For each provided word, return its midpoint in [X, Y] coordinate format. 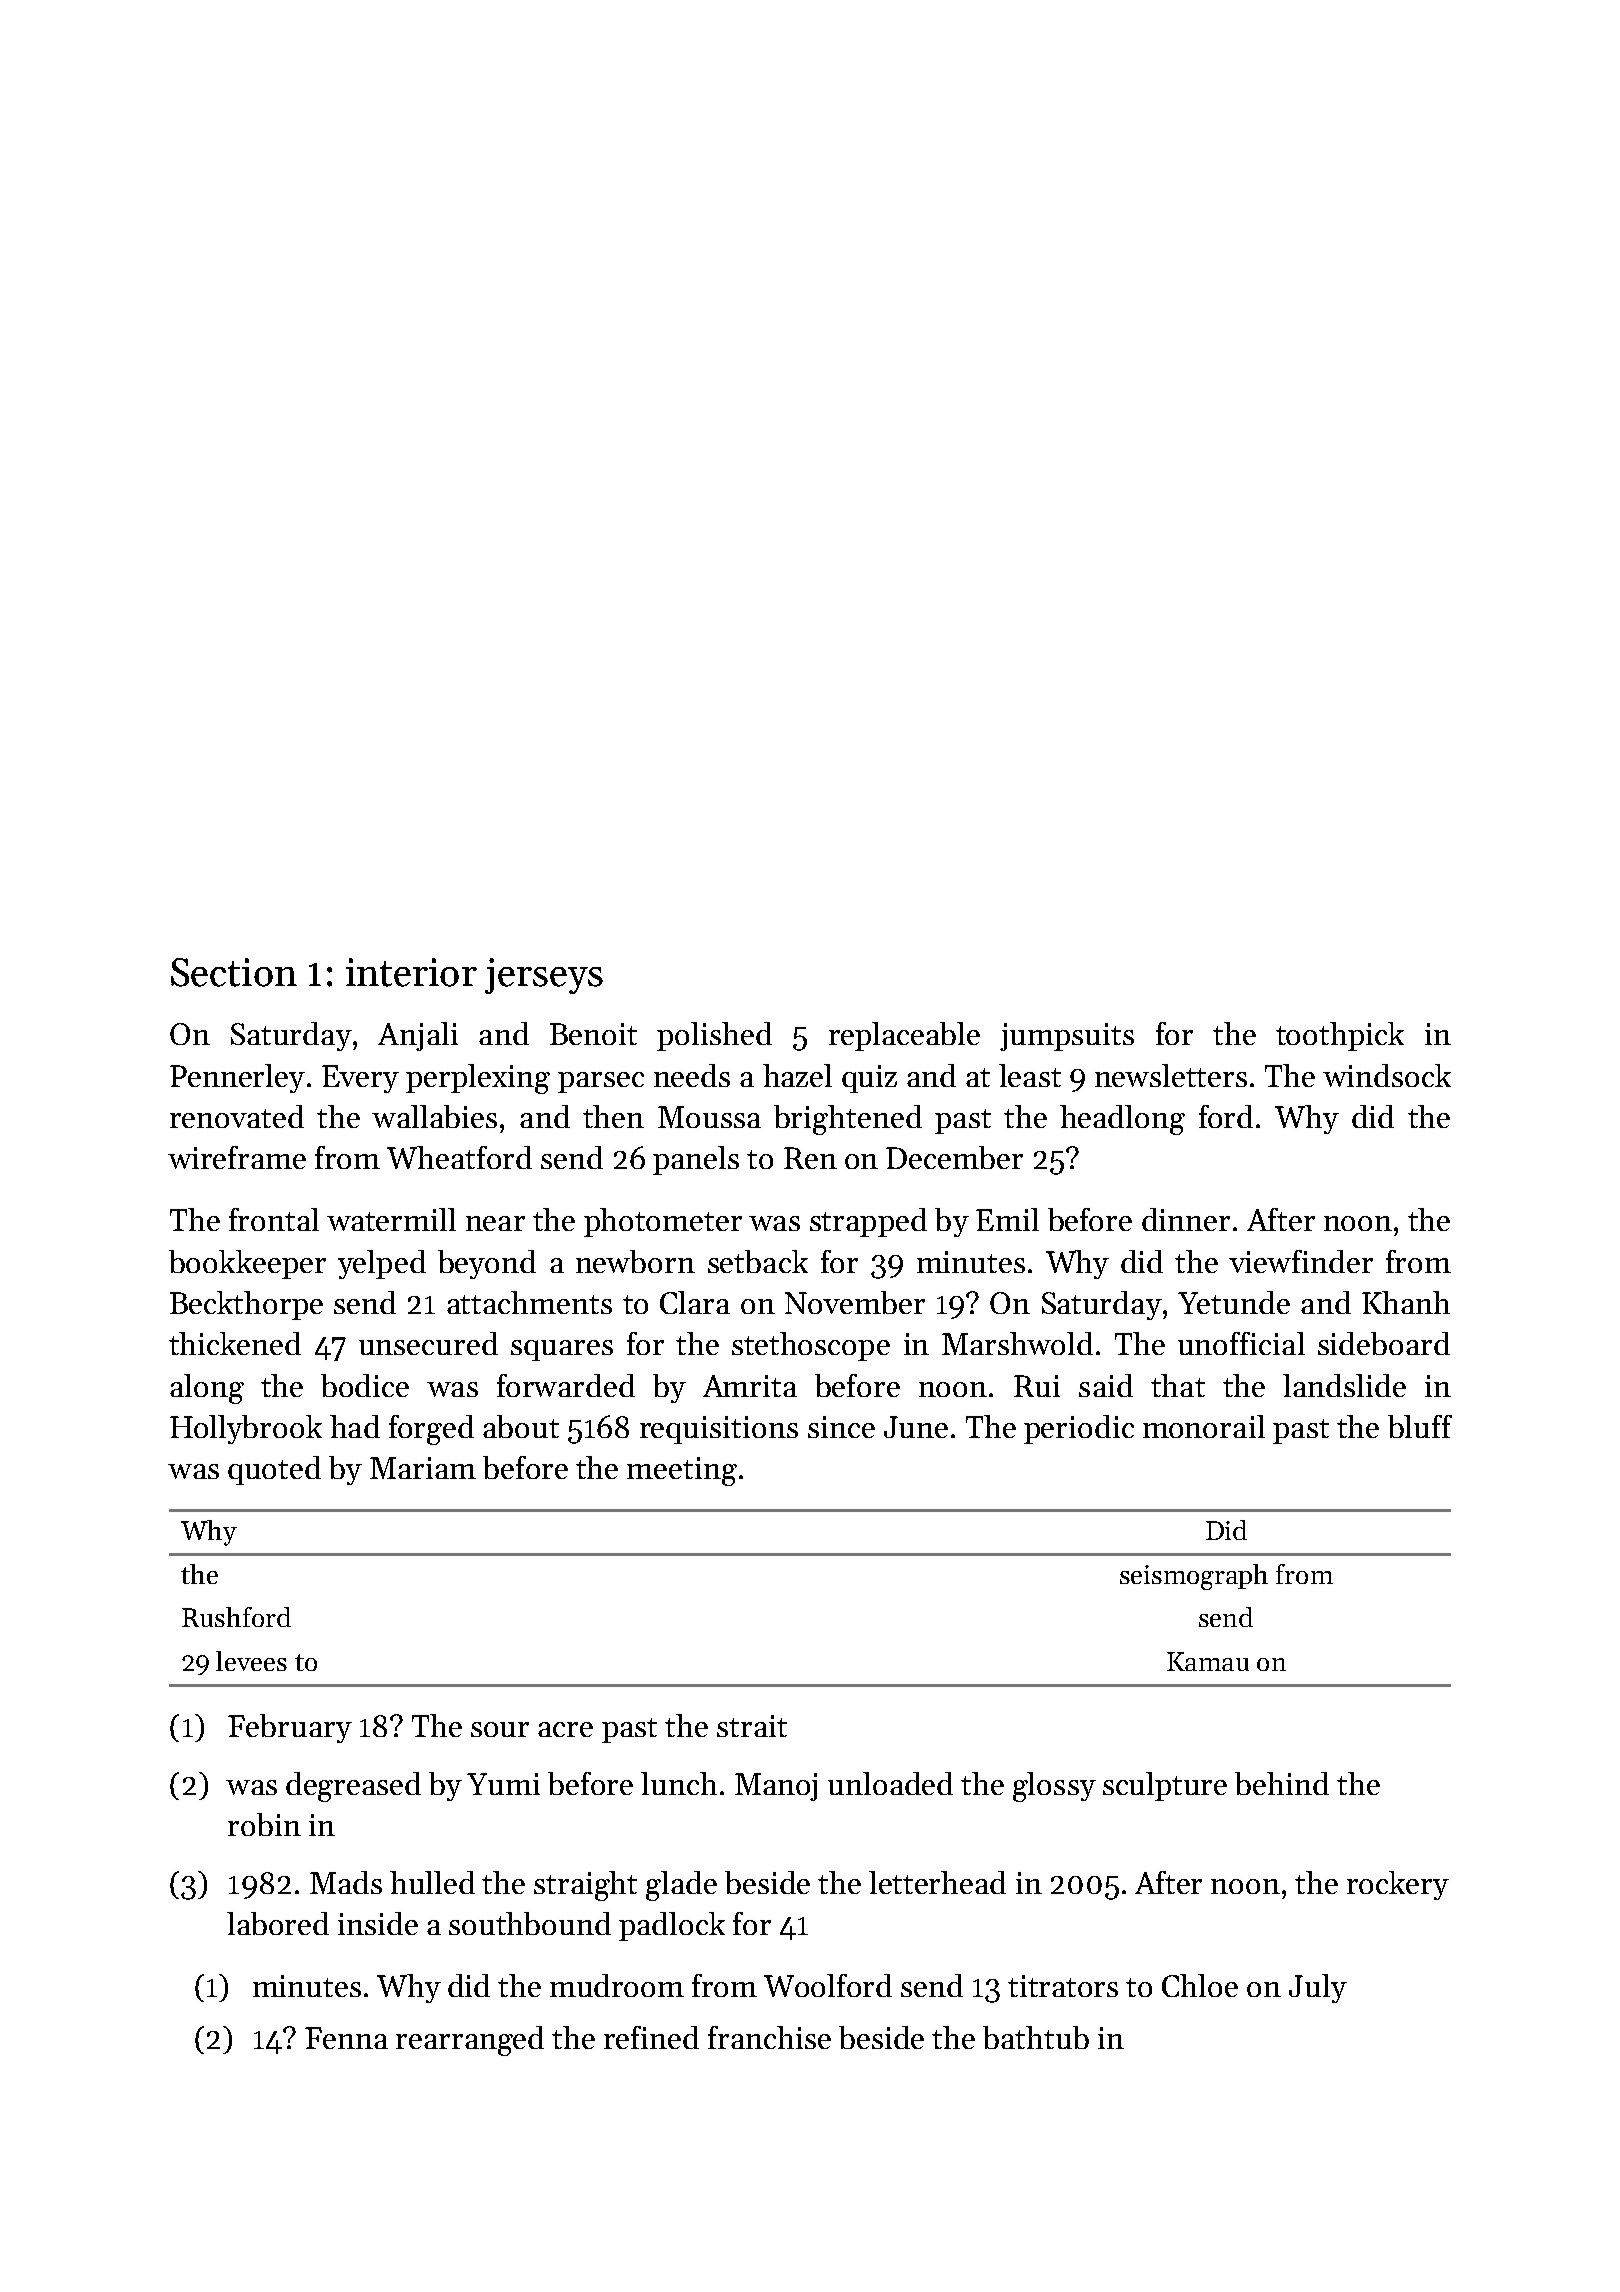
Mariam [423, 1468]
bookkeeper [247, 1264]
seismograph [1194, 1577]
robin [264, 1824]
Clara [695, 1302]
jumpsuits [1067, 1037]
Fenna [346, 2038]
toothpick [1340, 1036]
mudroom [617, 1985]
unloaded [890, 1783]
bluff [1420, 1426]
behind [1282, 1783]
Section [234, 972]
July [1318, 1988]
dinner [1186, 1219]
